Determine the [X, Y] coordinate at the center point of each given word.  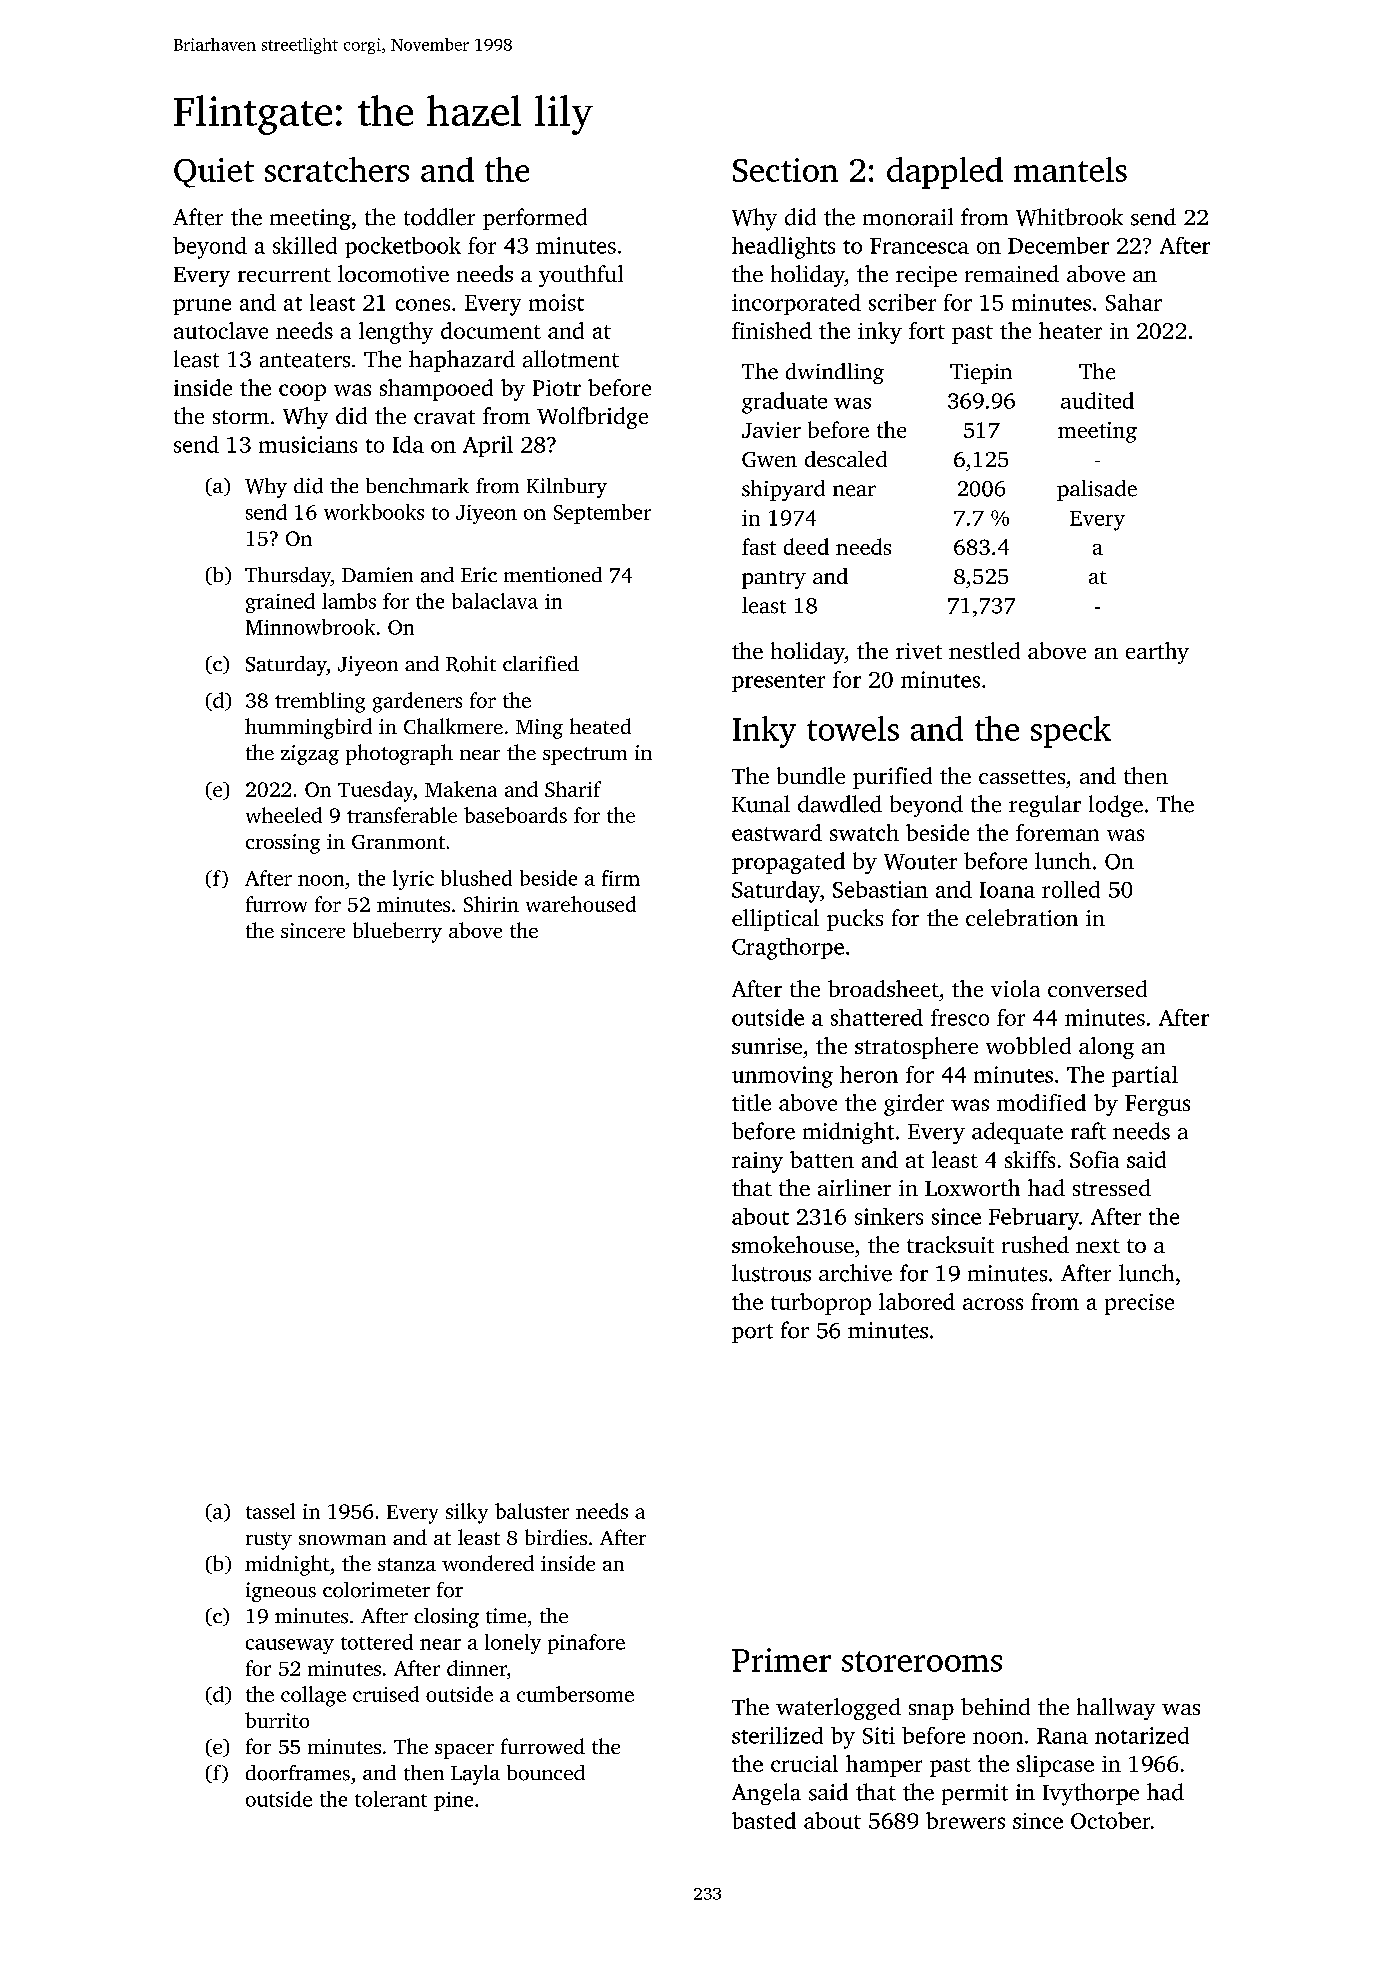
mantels [1070, 169]
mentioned [553, 575]
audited [1097, 400]
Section [785, 170]
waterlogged [838, 1709]
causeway [290, 1646]
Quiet [214, 173]
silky [467, 1513]
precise [1139, 1304]
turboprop [821, 1304]
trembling [320, 702]
